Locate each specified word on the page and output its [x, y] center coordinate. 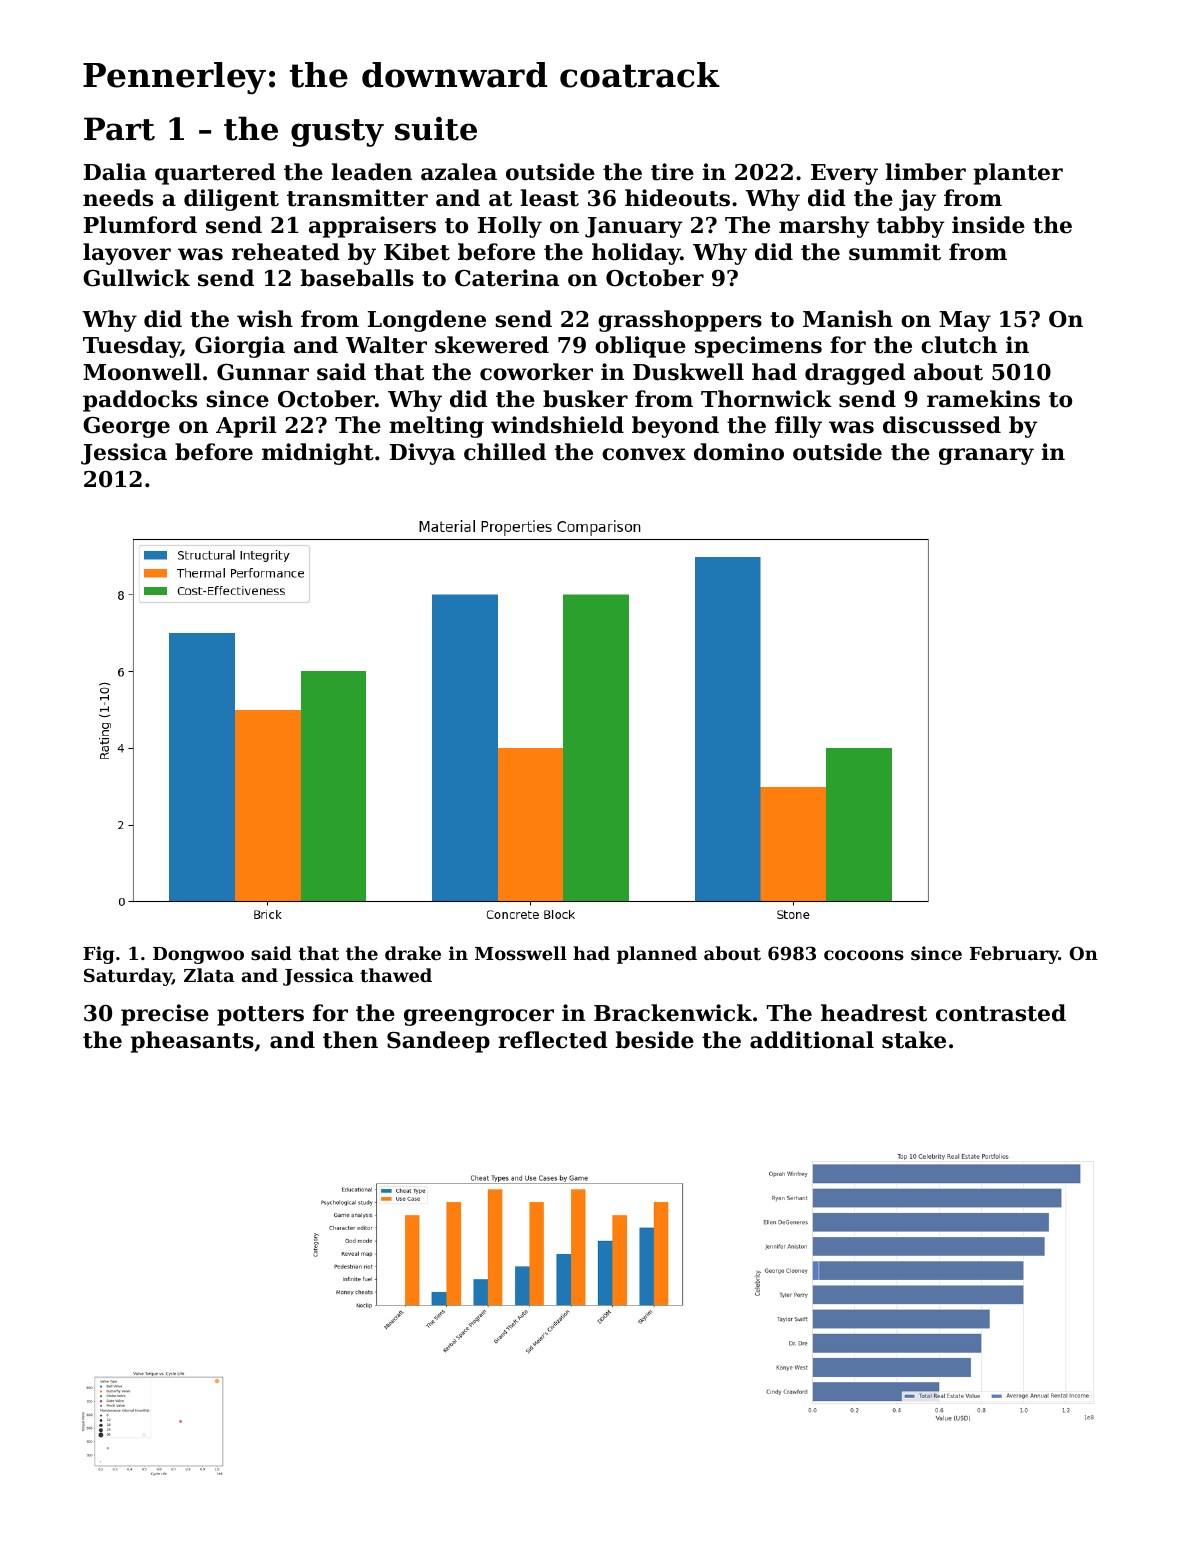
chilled [505, 452]
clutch [959, 345]
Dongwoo [198, 955]
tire [672, 172]
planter [1018, 174]
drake [413, 953]
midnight [318, 454]
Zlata [209, 975]
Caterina [507, 278]
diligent [231, 200]
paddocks [140, 401]
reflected [553, 1040]
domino [739, 452]
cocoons [864, 955]
